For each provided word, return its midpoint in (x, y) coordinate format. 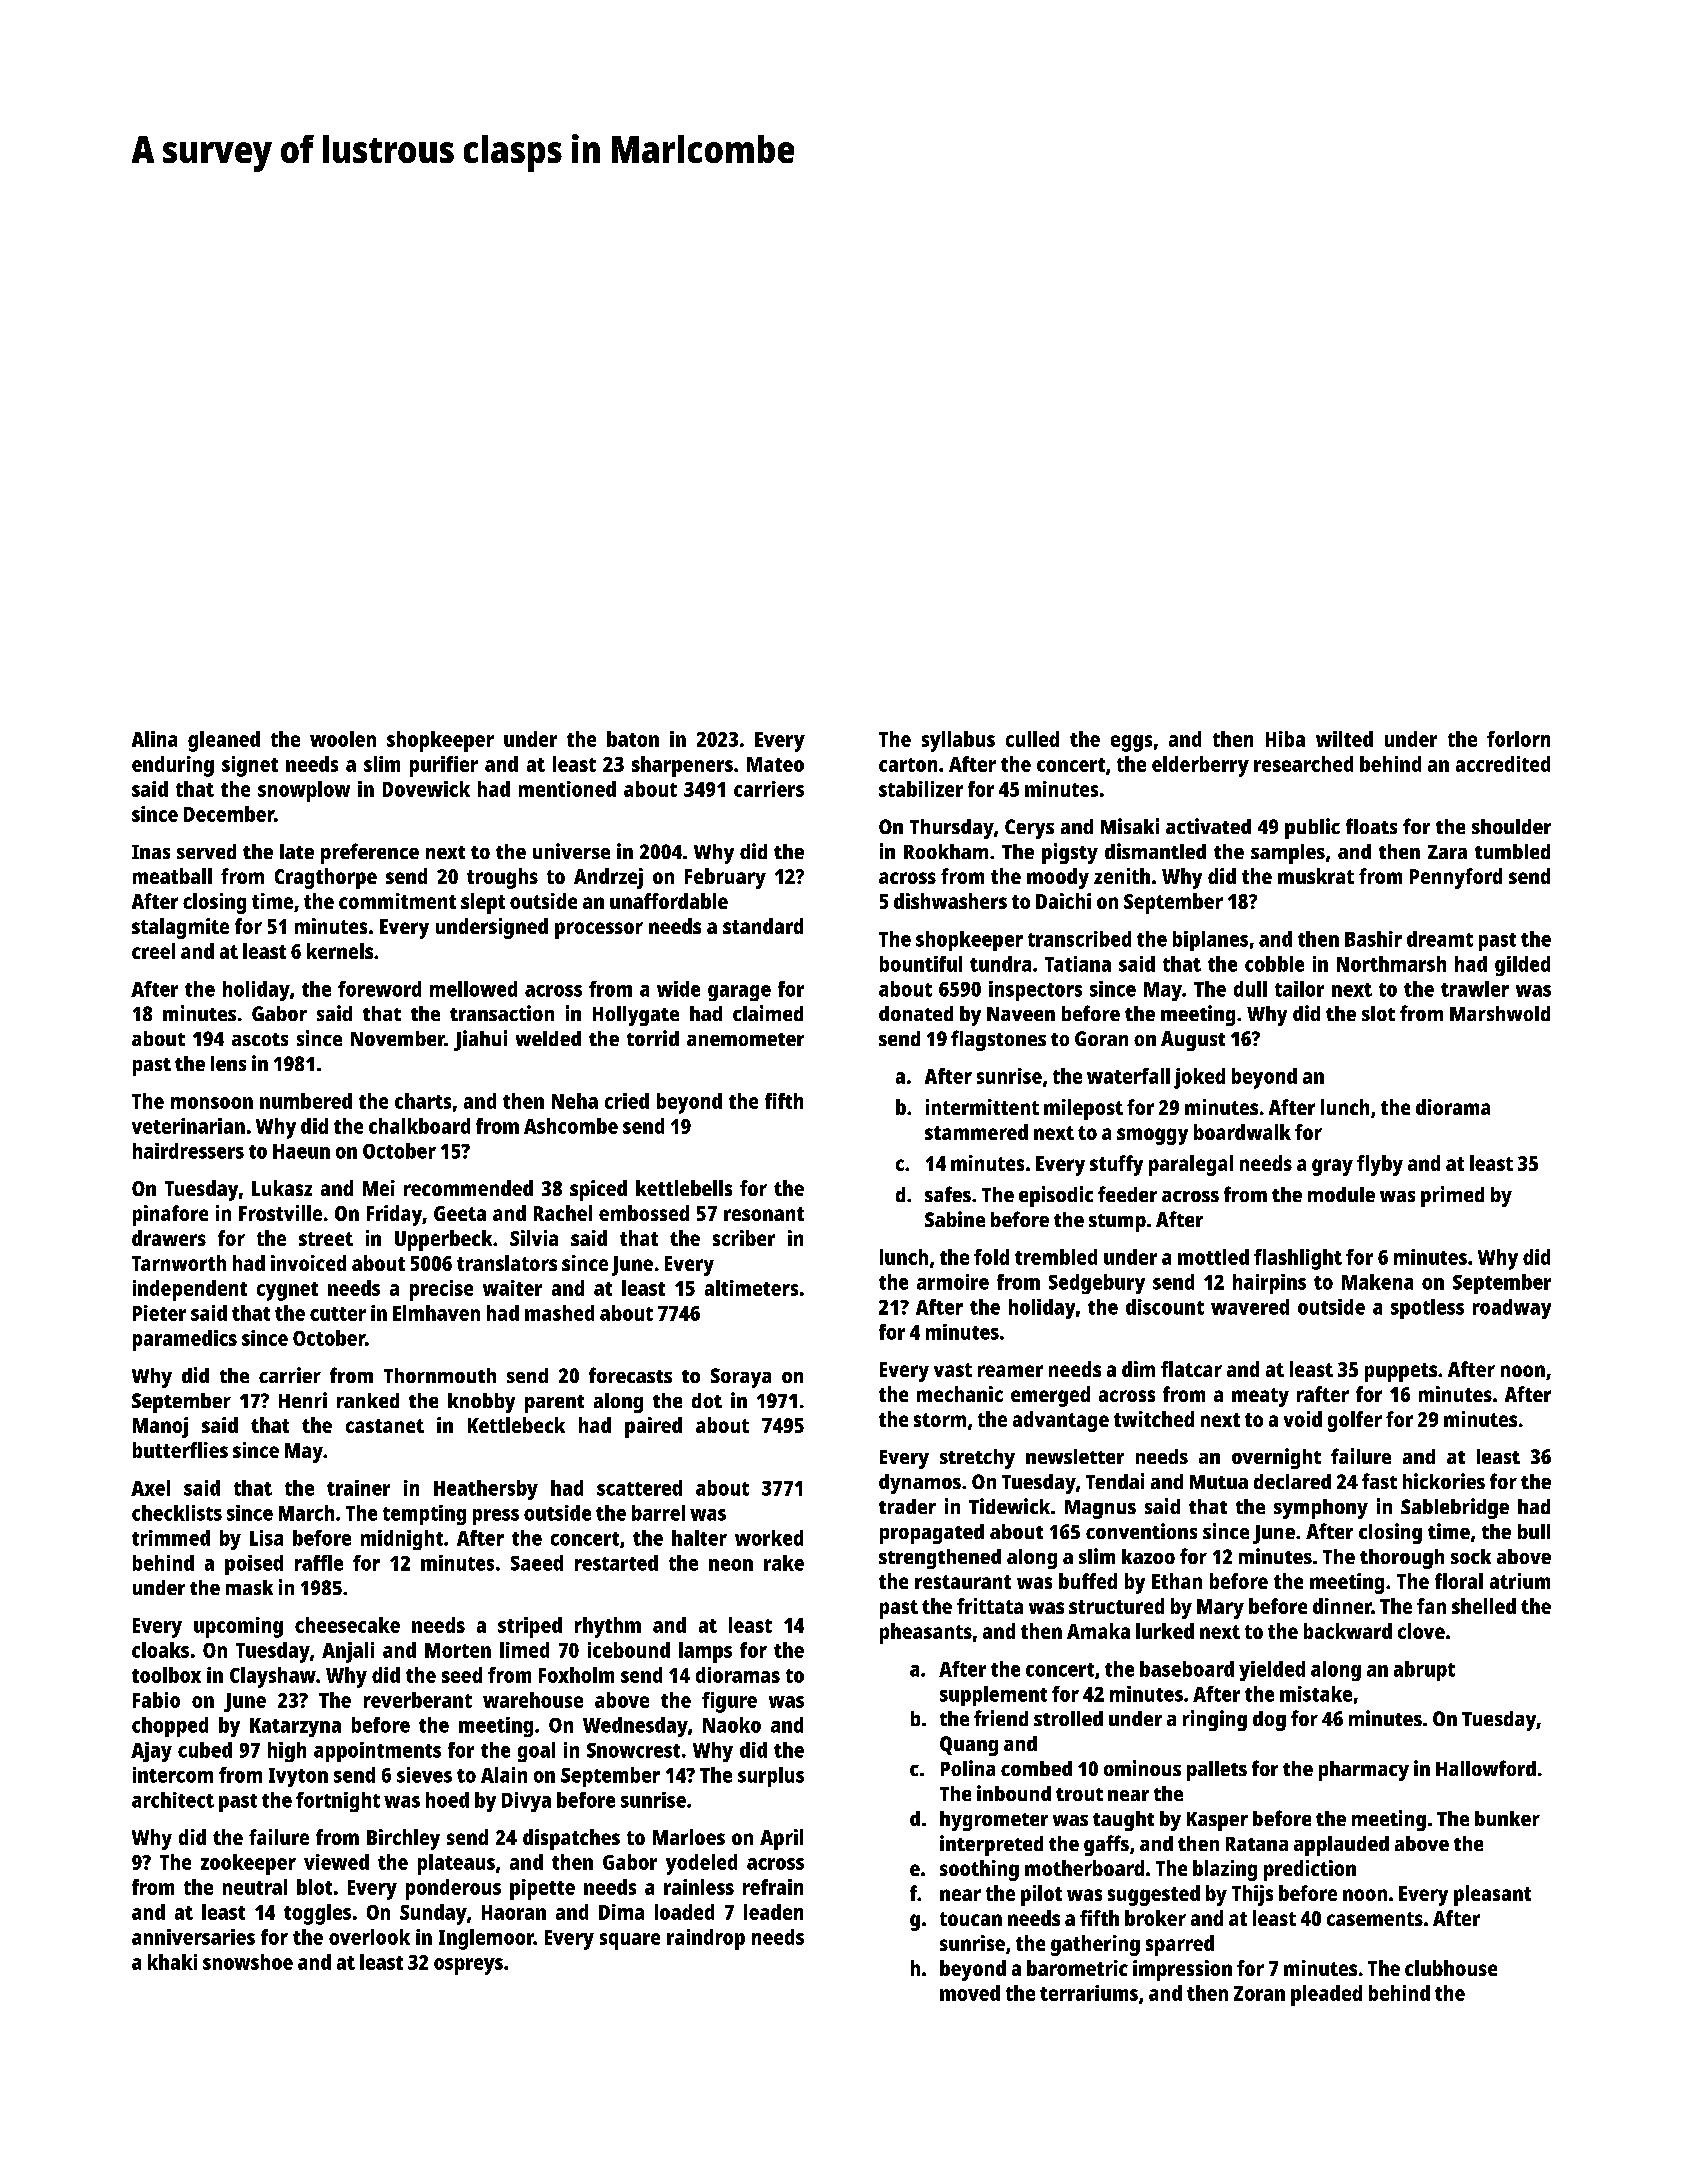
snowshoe (248, 1962)
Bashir (1373, 939)
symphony (1321, 1509)
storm (940, 1420)
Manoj (160, 1427)
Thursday (952, 829)
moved (970, 1993)
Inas (151, 852)
